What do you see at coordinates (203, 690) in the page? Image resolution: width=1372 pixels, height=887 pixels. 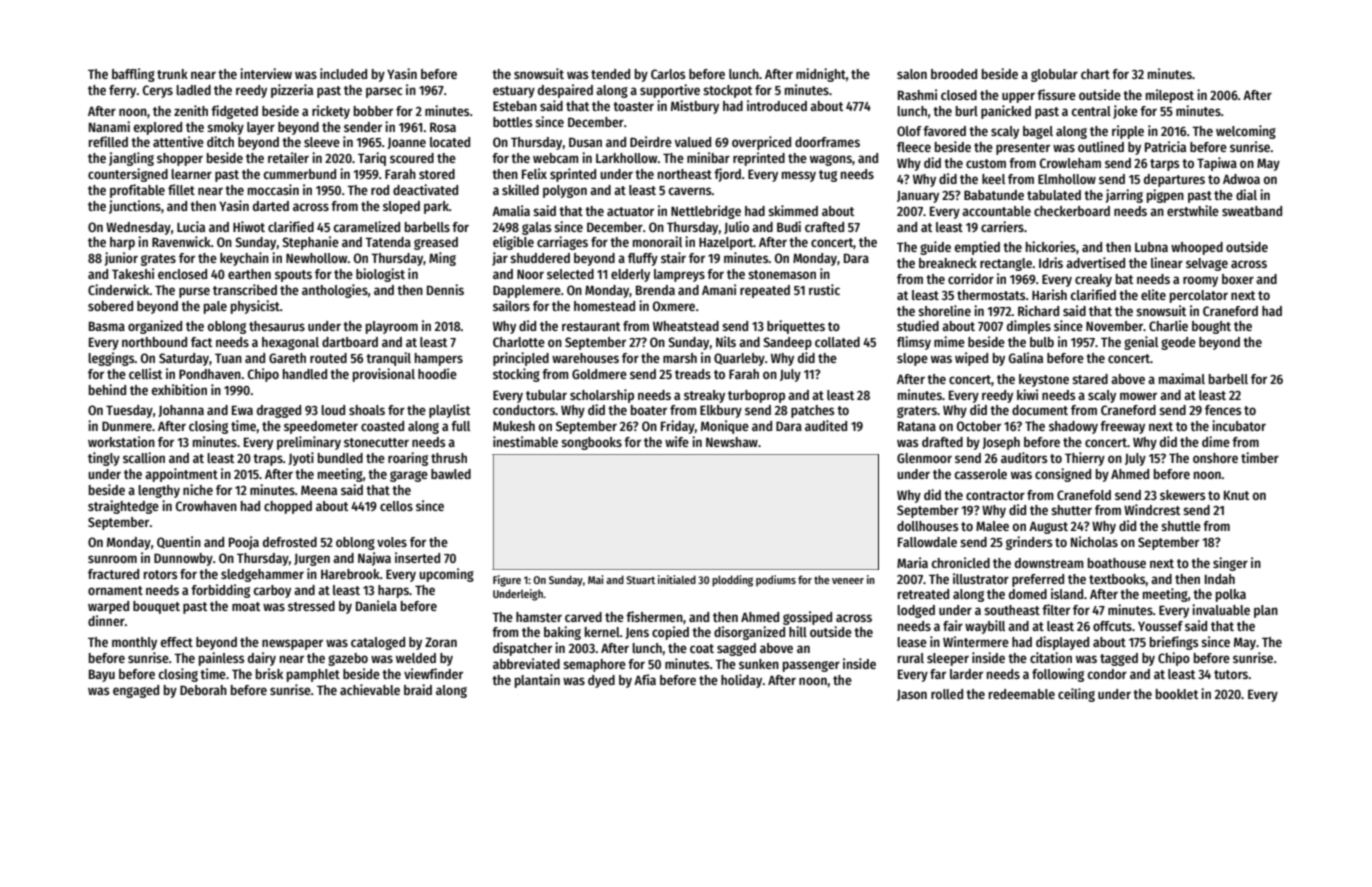 I see `Deborah` at bounding box center [203, 690].
